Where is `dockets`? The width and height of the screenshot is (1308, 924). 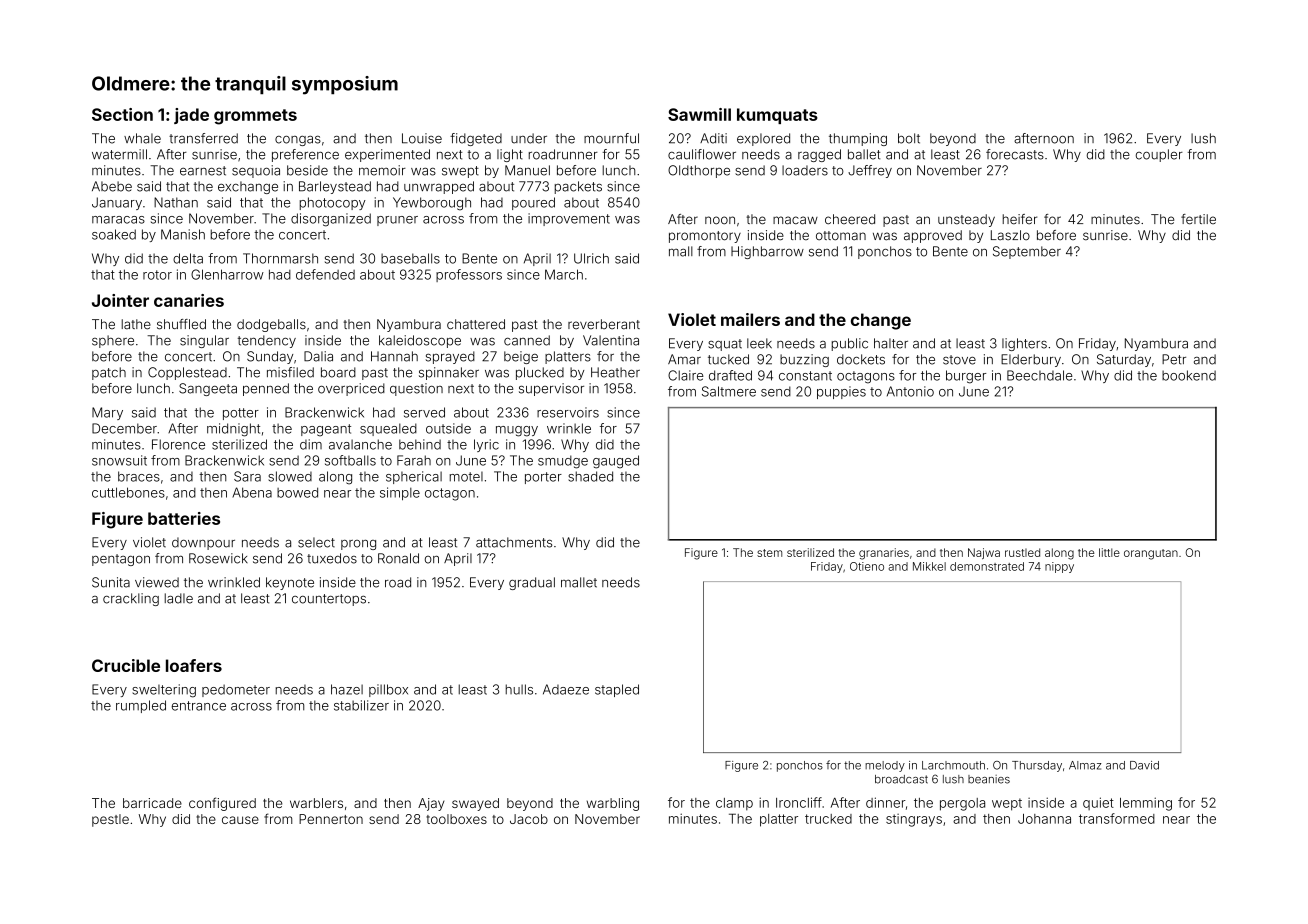
dockets is located at coordinates (861, 359).
